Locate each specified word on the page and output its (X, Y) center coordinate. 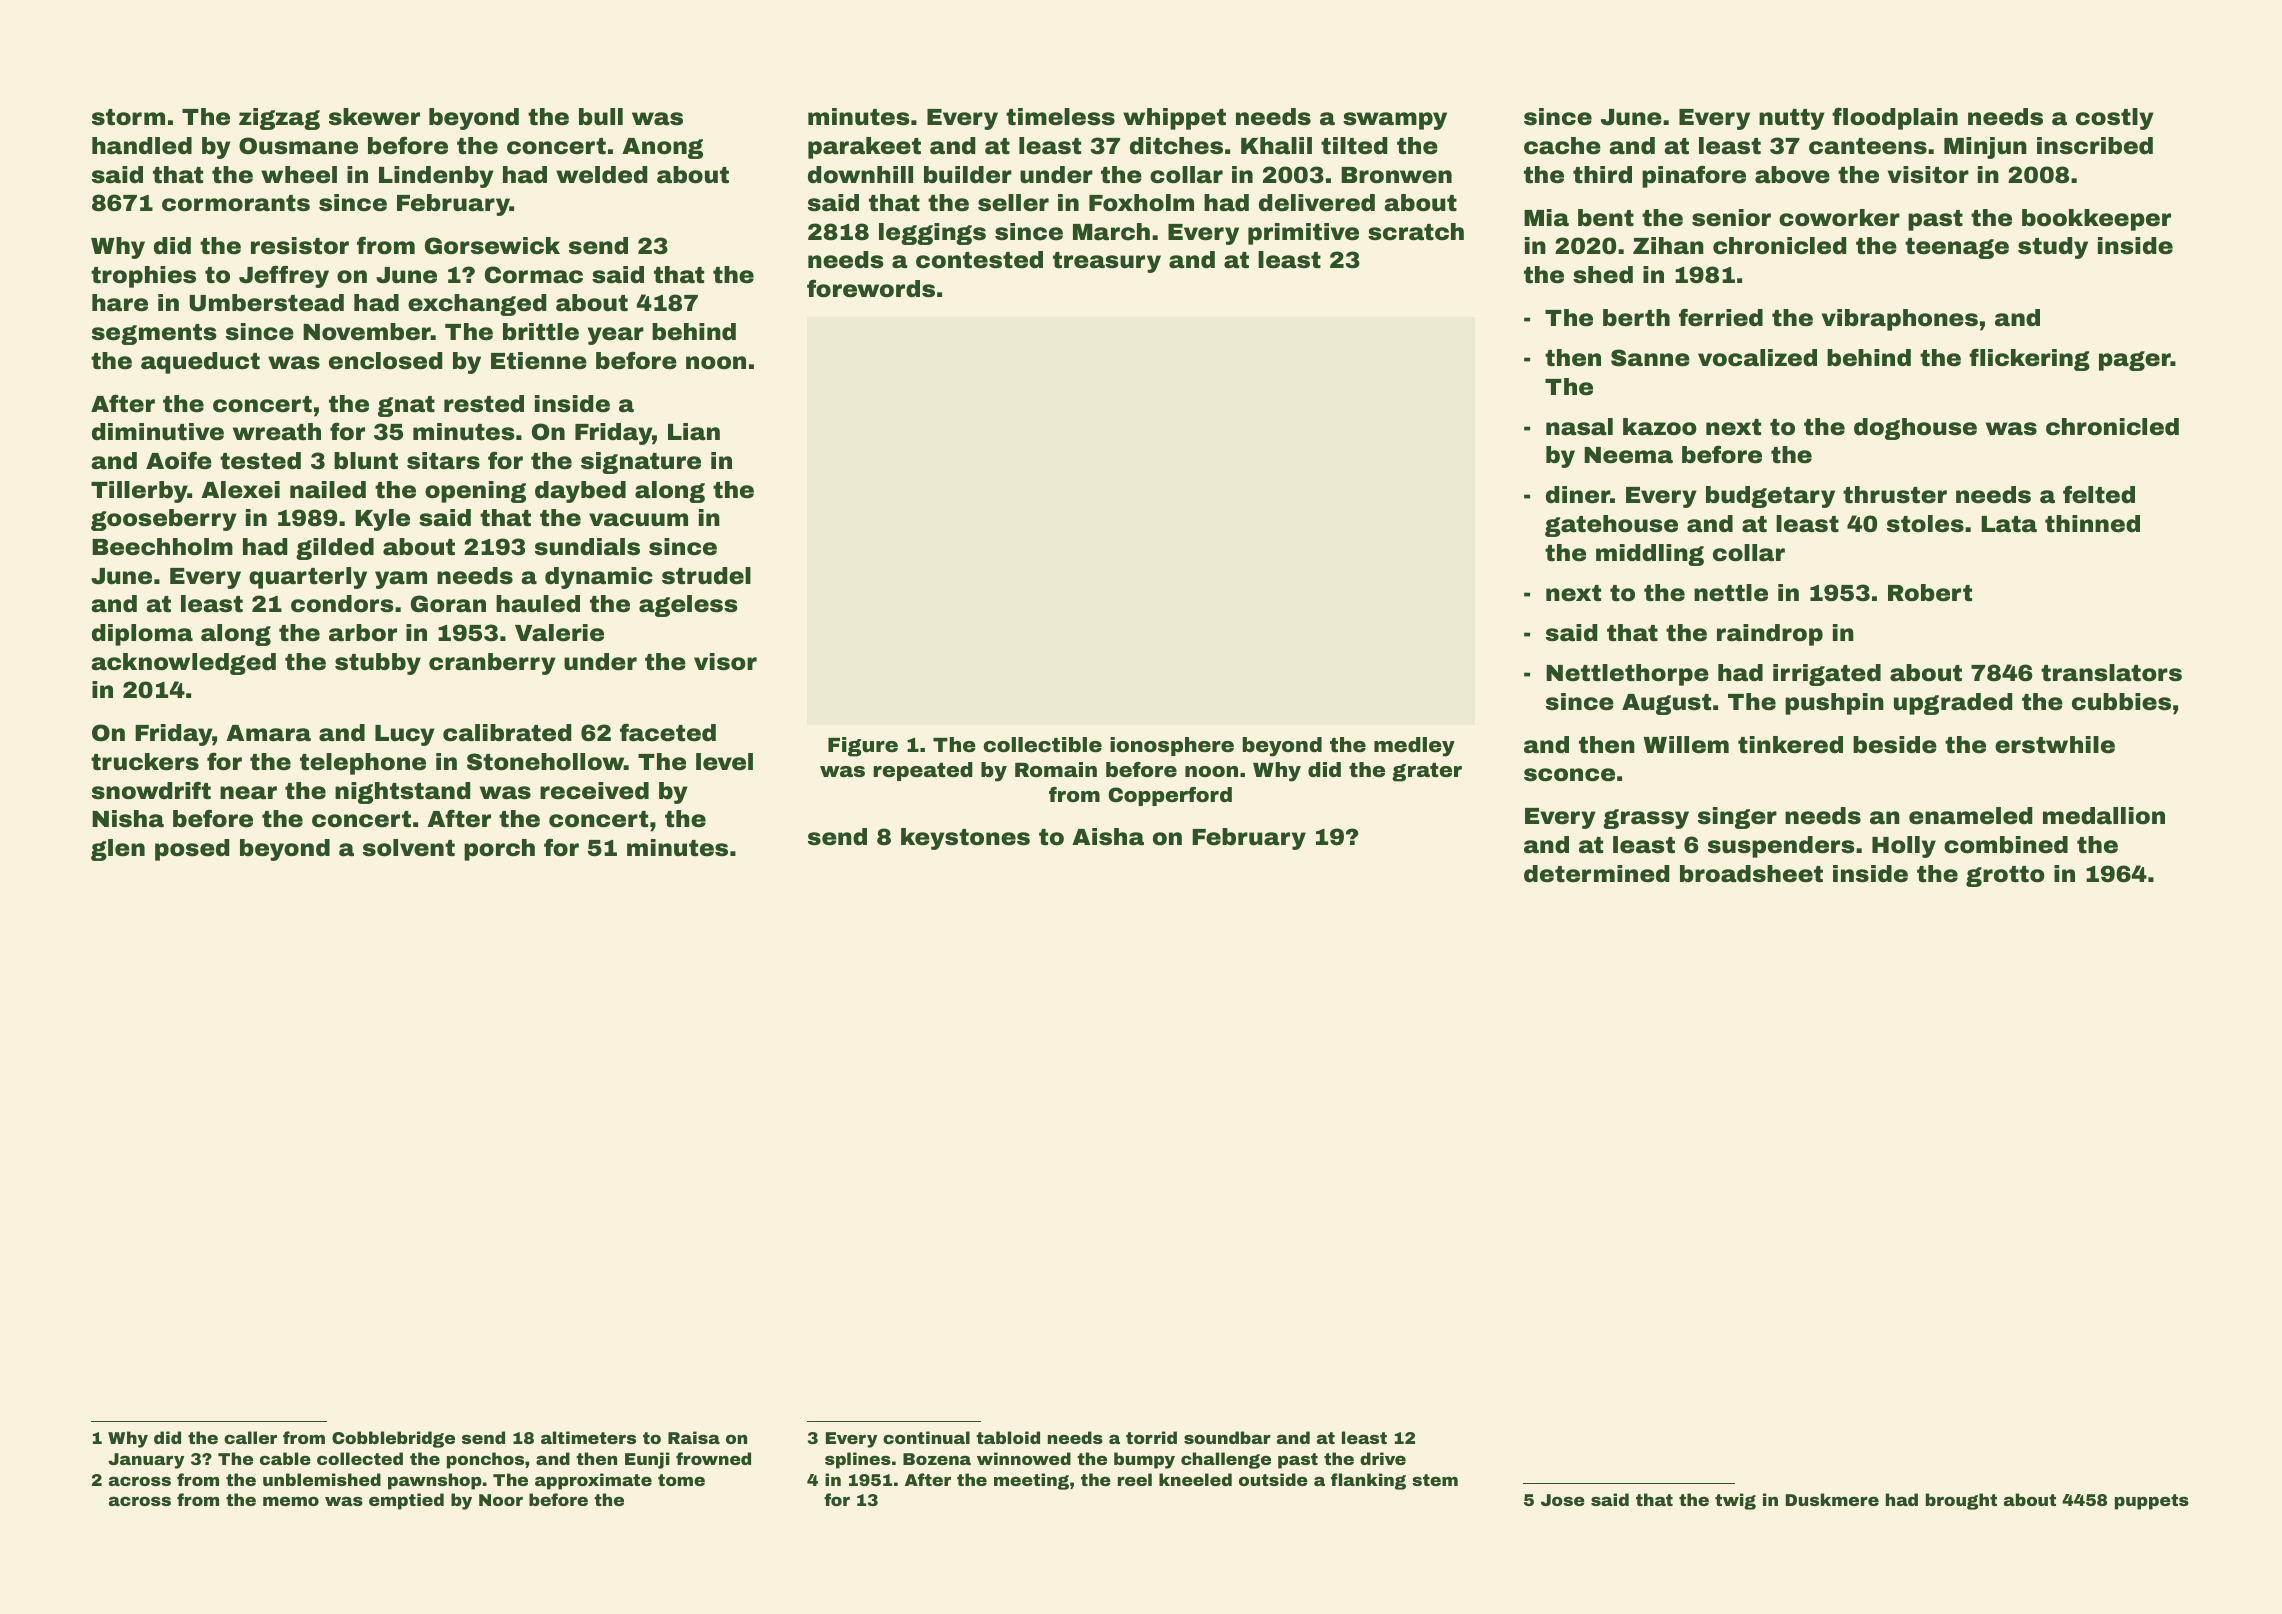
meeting (1031, 1481)
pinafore (1694, 176)
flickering (2029, 359)
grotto (2005, 876)
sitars (443, 461)
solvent (409, 848)
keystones (965, 839)
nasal (1579, 427)
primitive (1303, 234)
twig (1735, 1501)
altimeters (588, 1437)
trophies (143, 277)
